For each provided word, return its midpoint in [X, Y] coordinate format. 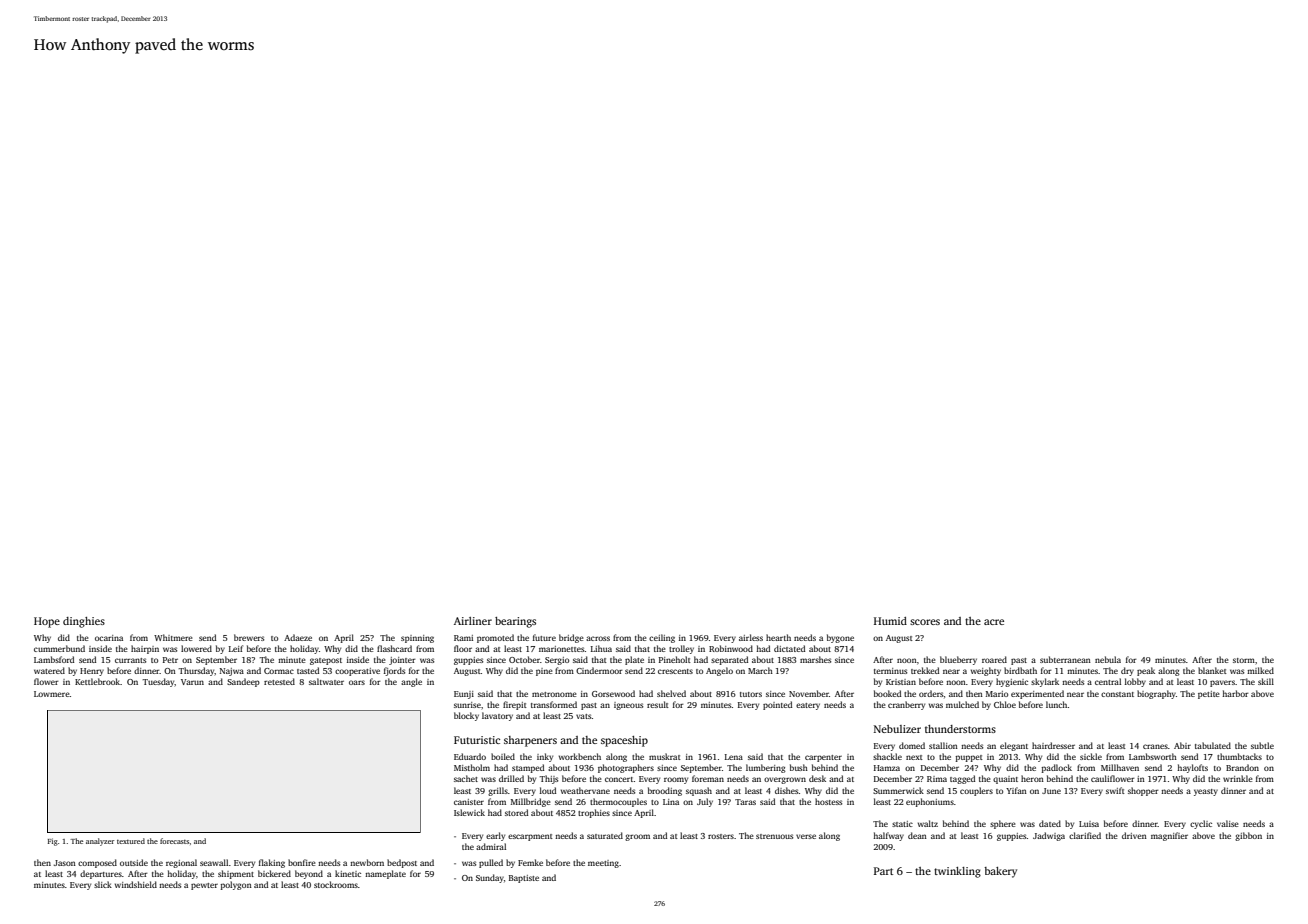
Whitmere [173, 637]
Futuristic [477, 740]
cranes [1155, 746]
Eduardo [470, 756]
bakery [1000, 872]
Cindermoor [599, 670]
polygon [236, 885]
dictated [789, 648]
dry [1127, 671]
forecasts [175, 841]
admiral [491, 846]
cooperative [357, 672]
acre [994, 622]
